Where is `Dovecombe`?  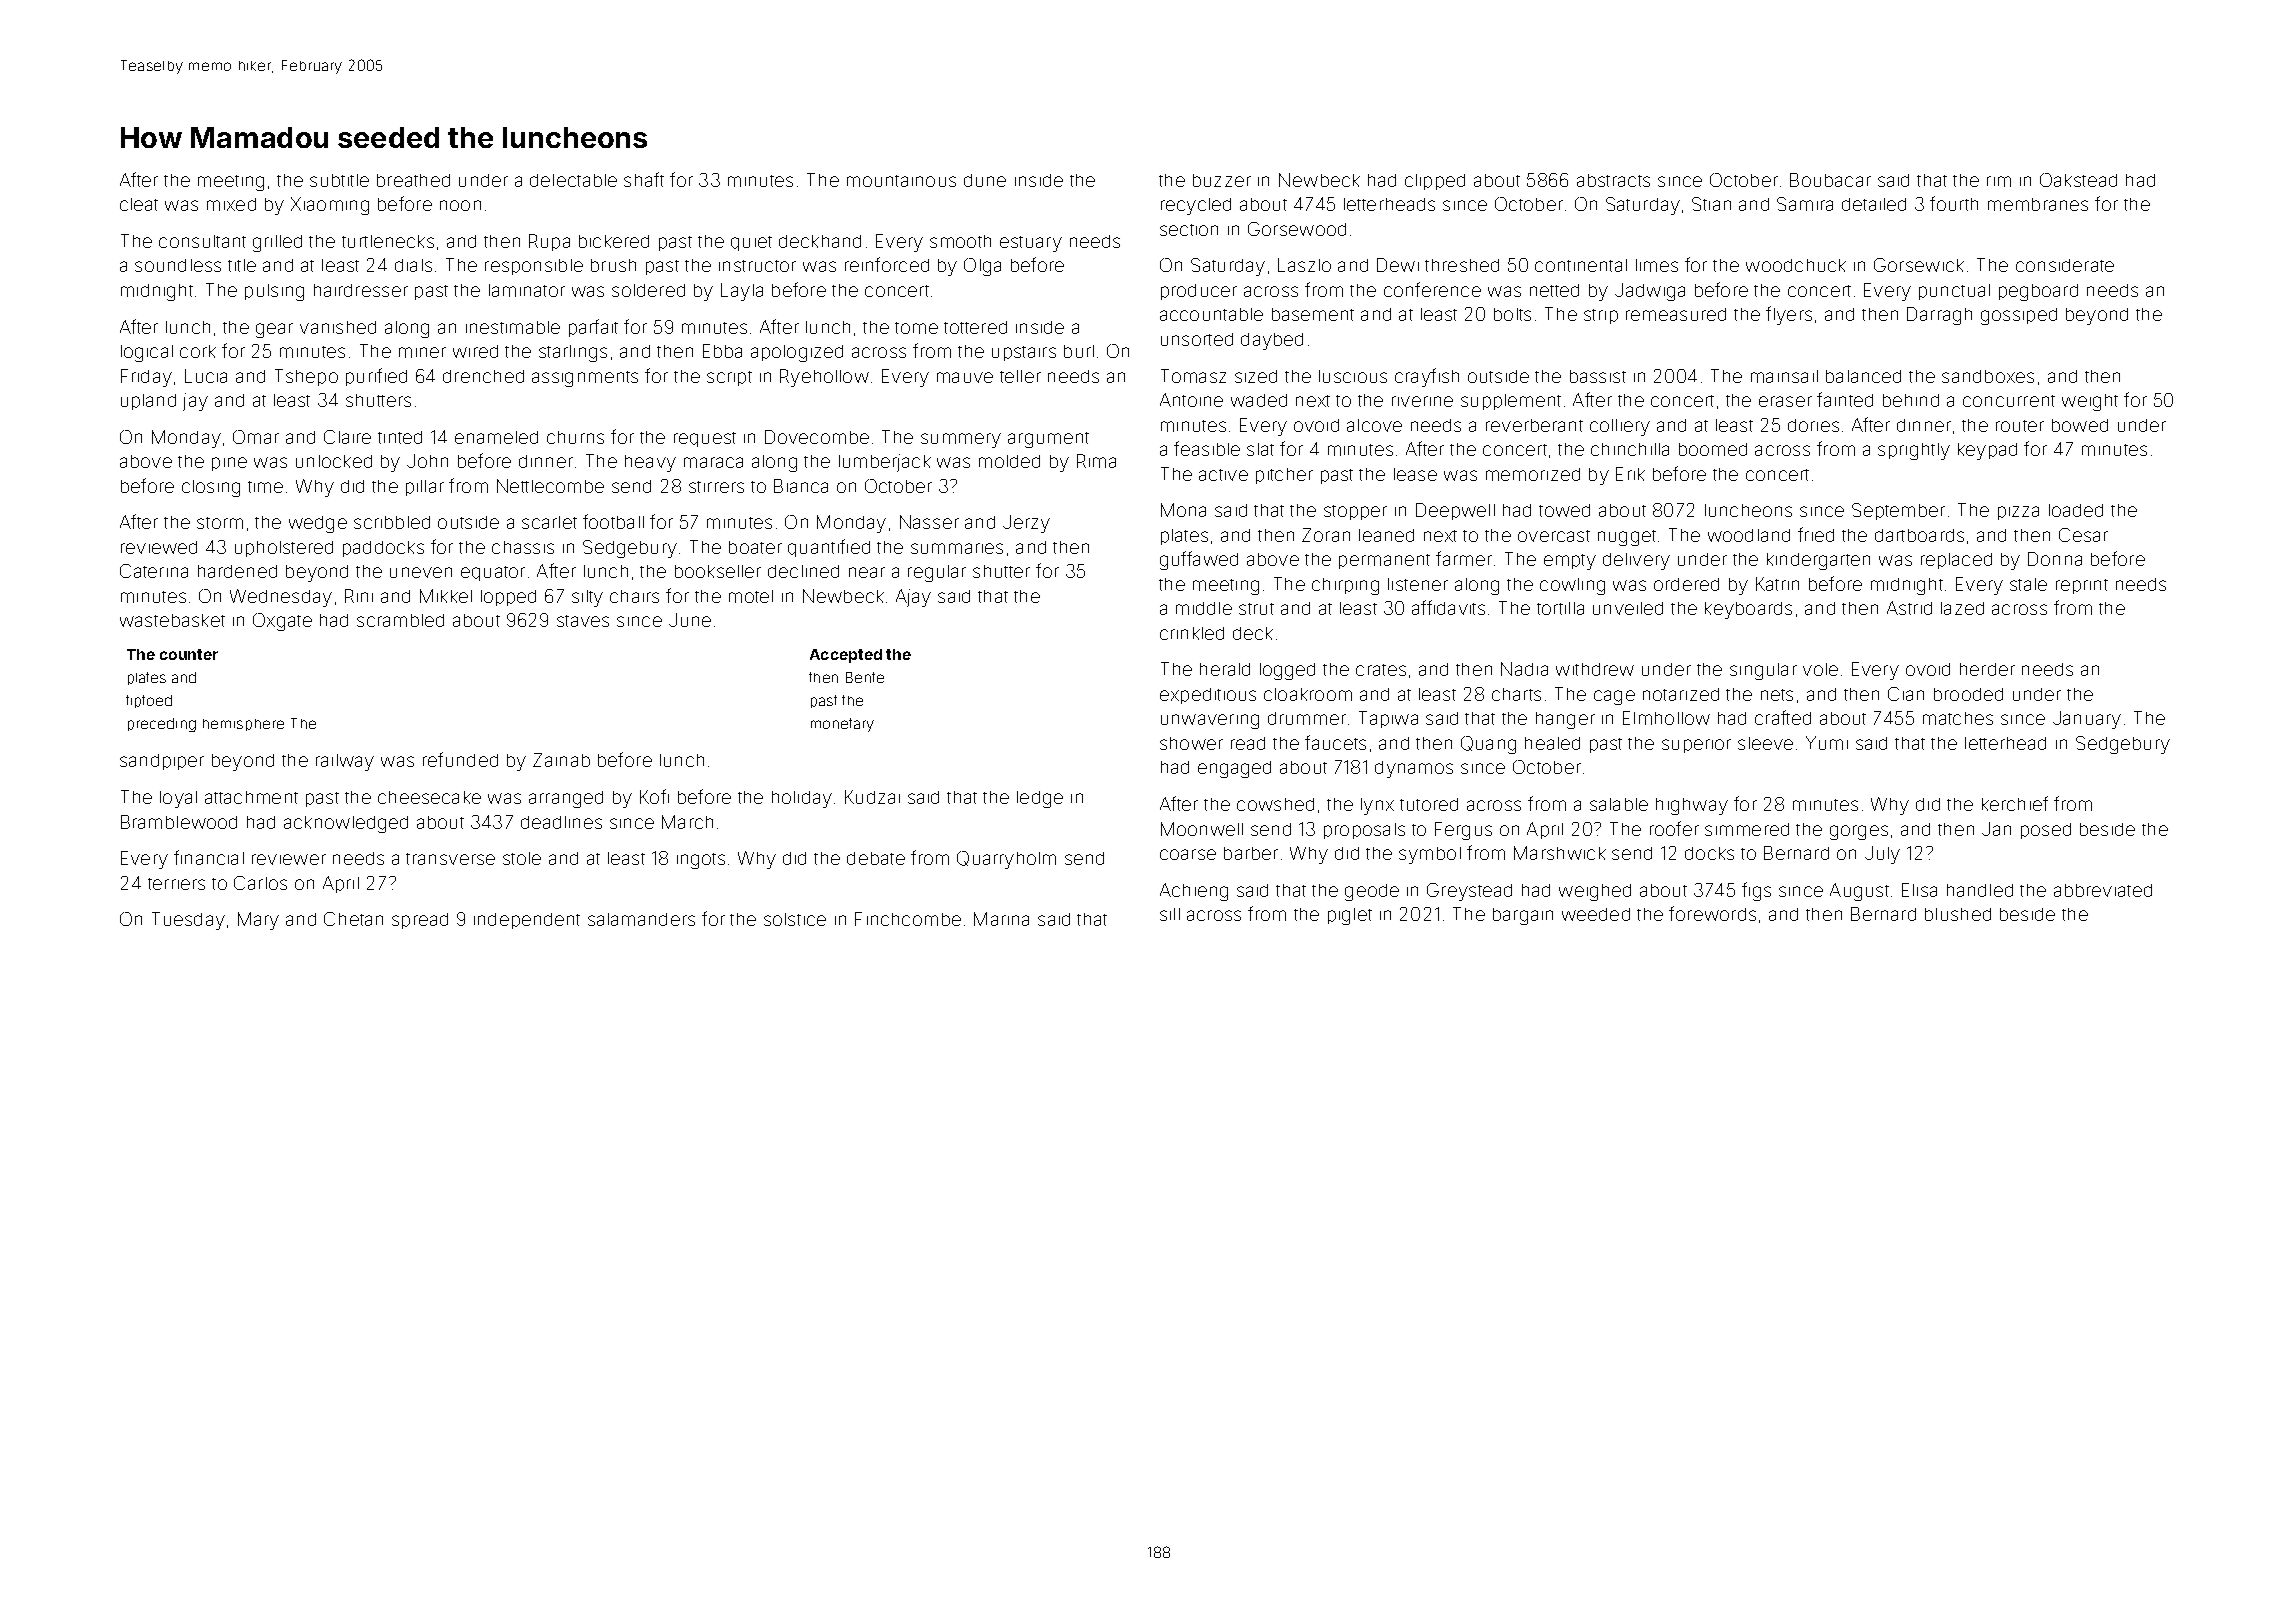
Dovecombe is located at coordinates (817, 437).
